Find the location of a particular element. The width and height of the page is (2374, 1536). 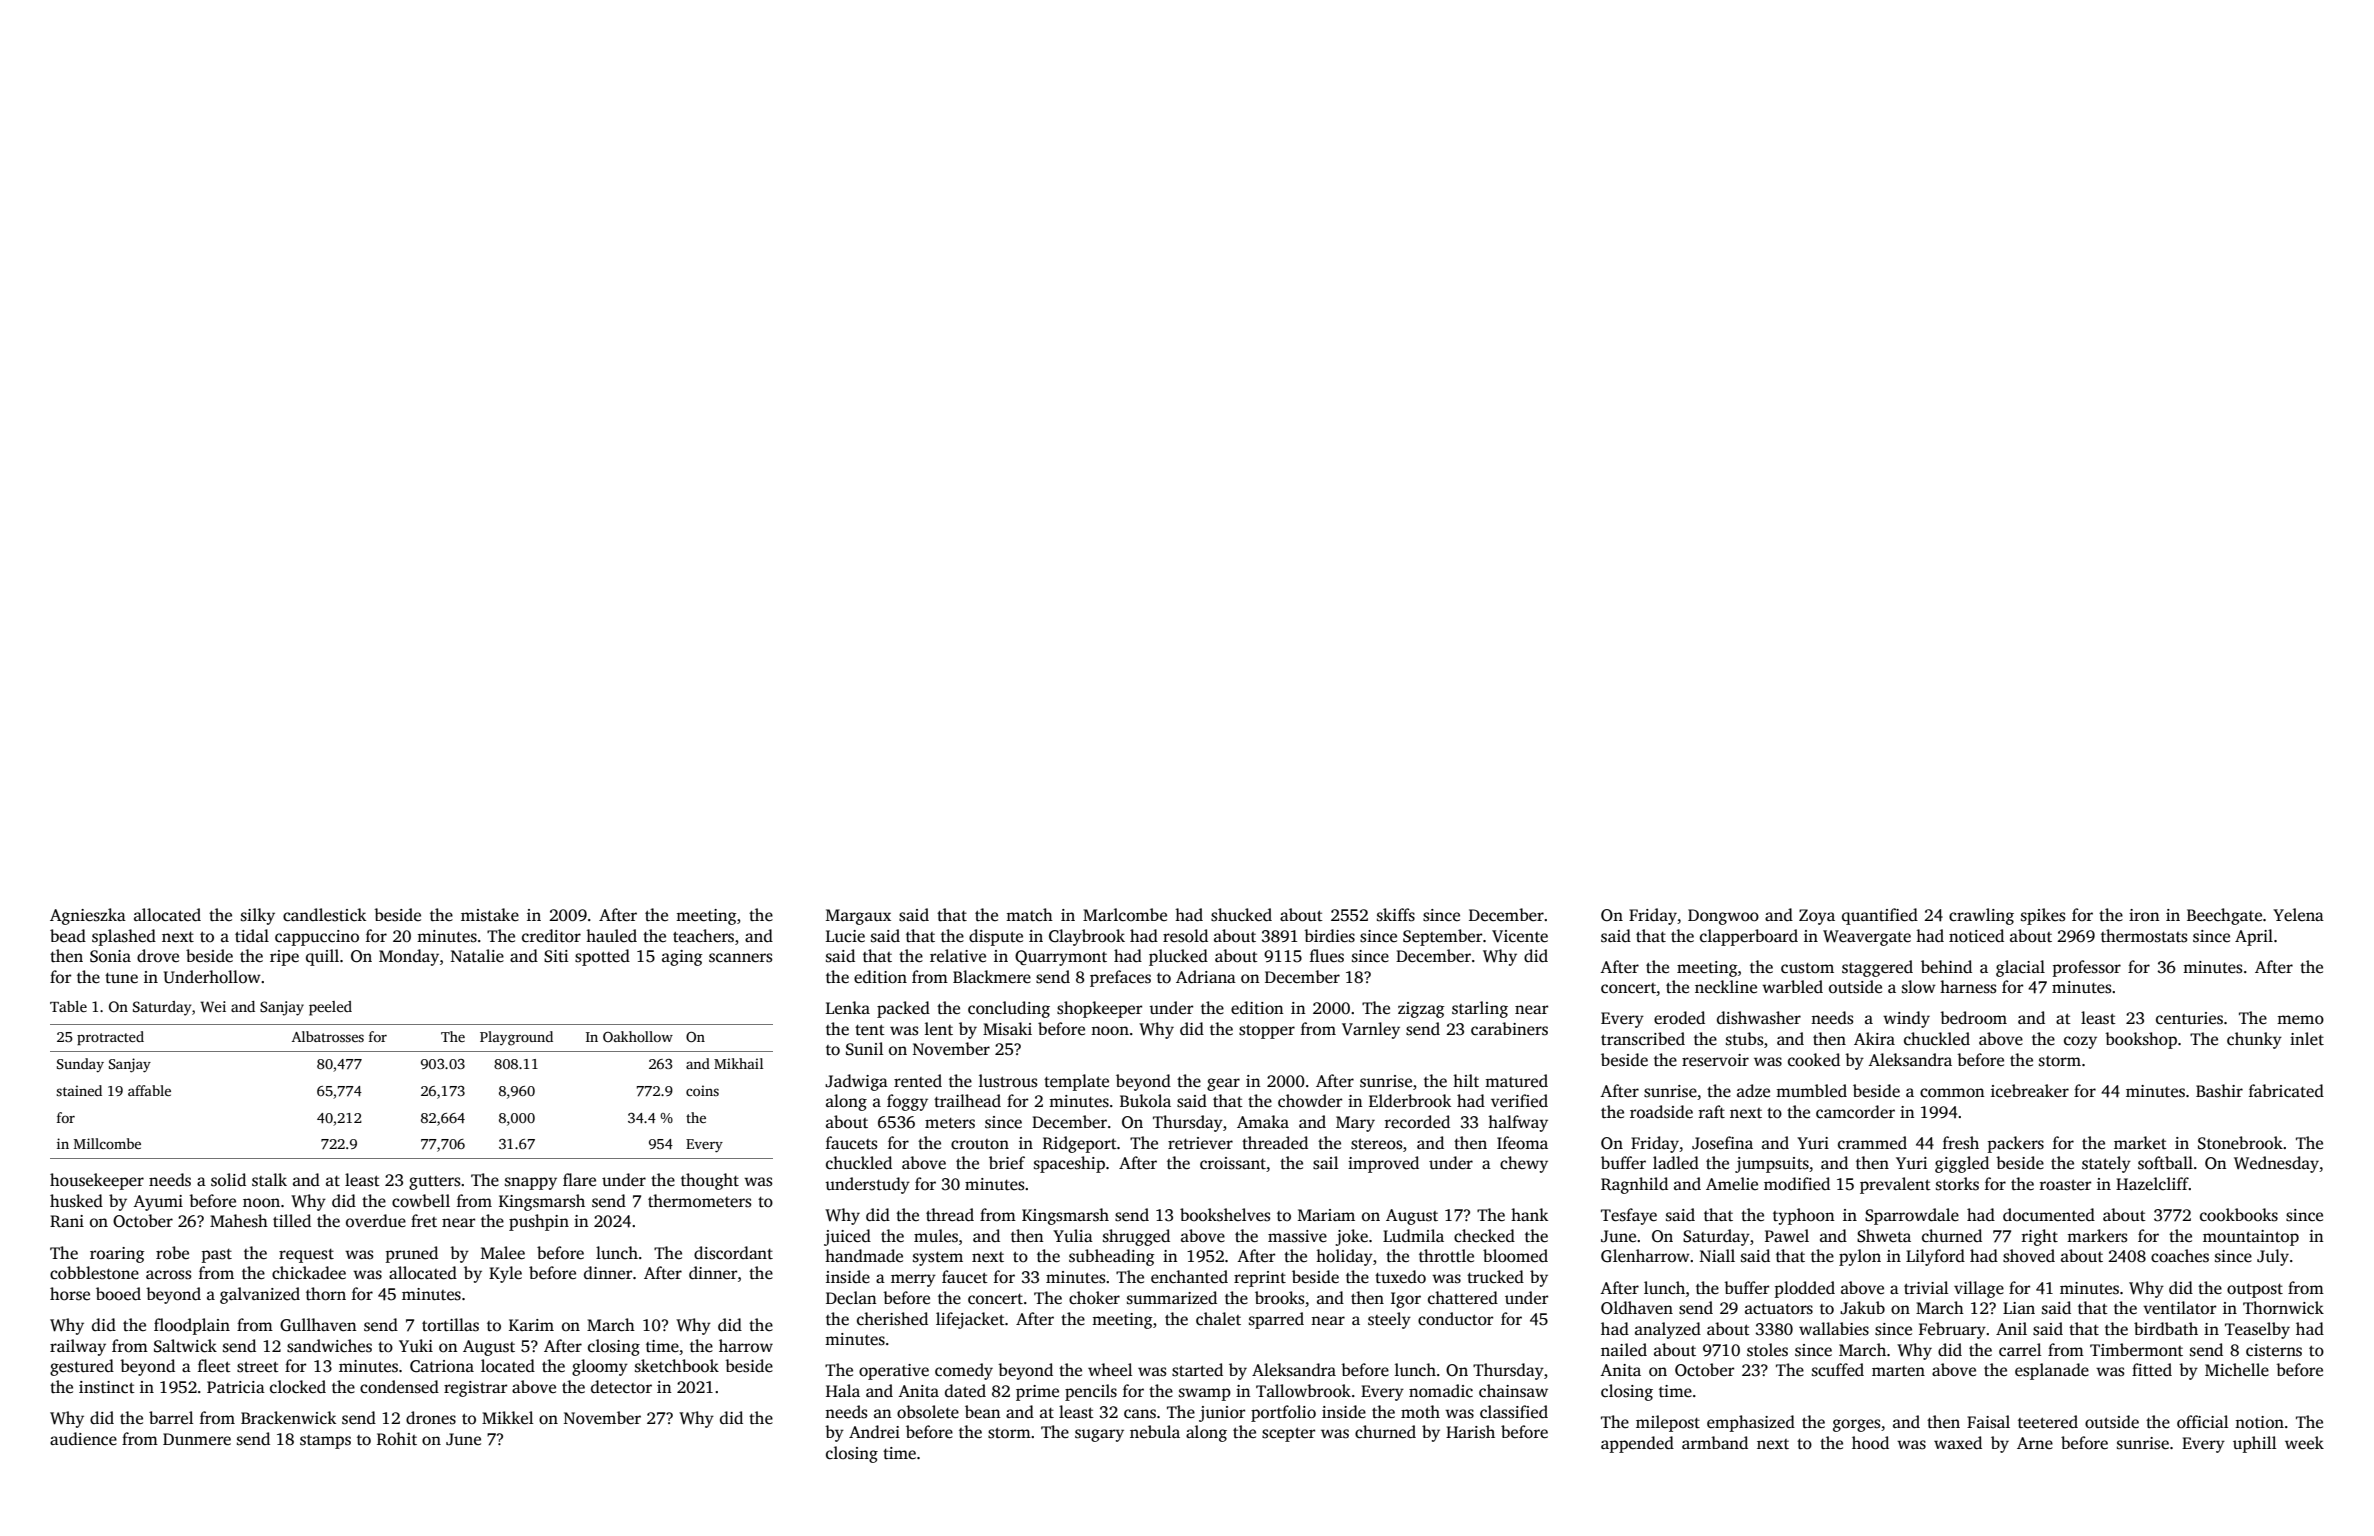

Millcombe is located at coordinates (107, 1143).
